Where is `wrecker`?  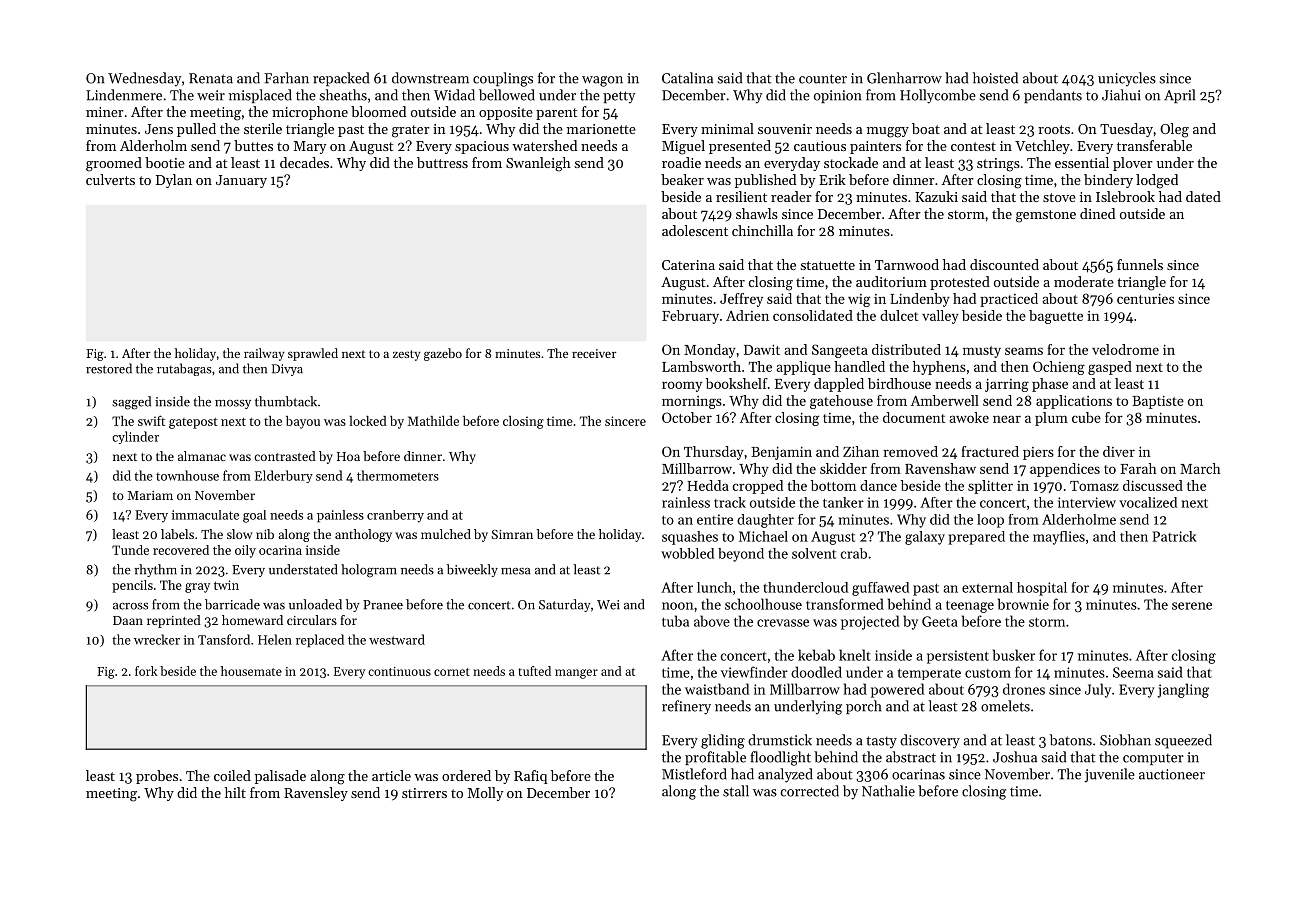
wrecker is located at coordinates (157, 639).
